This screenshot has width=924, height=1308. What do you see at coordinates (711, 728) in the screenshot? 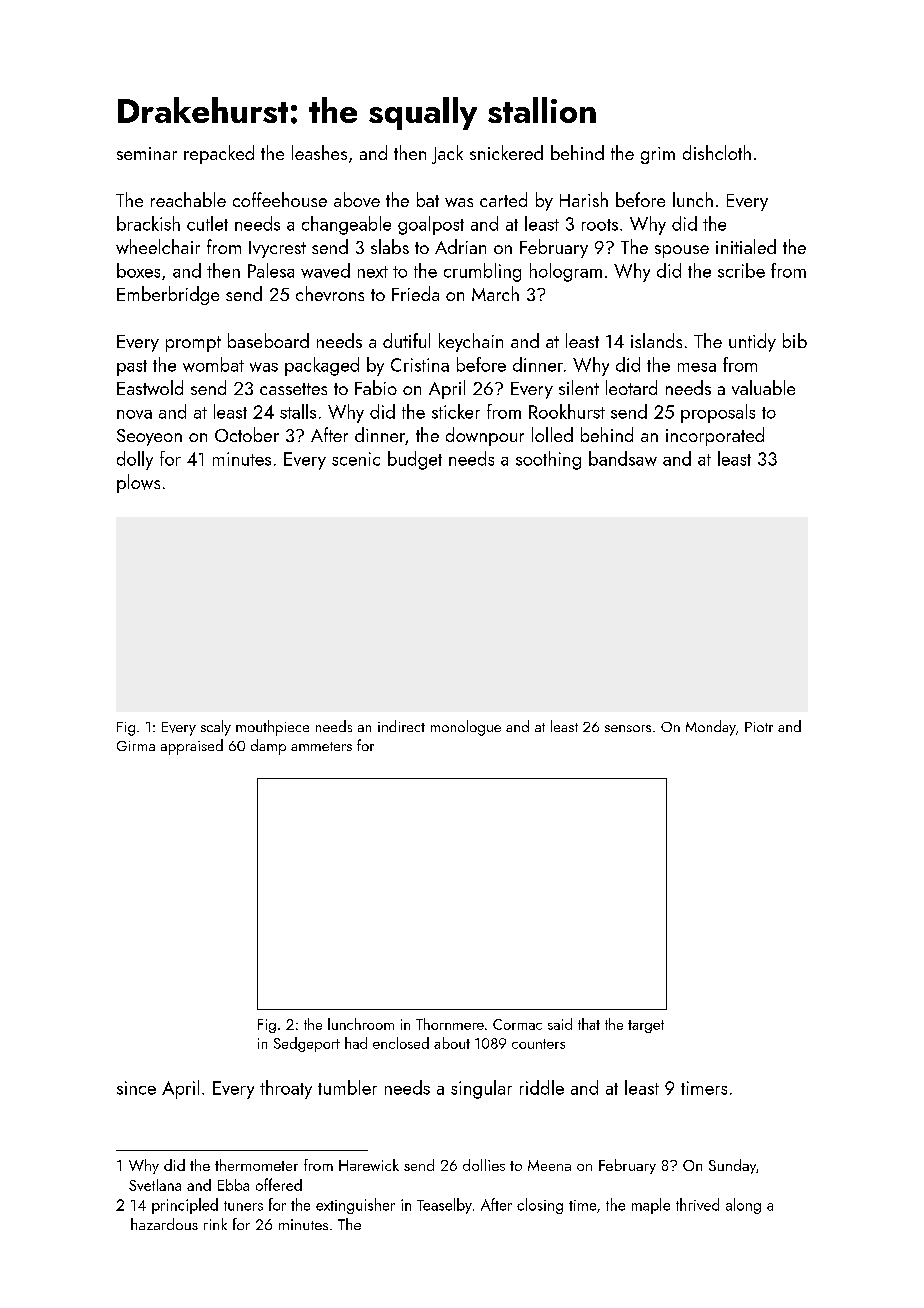
I see `Monday` at bounding box center [711, 728].
